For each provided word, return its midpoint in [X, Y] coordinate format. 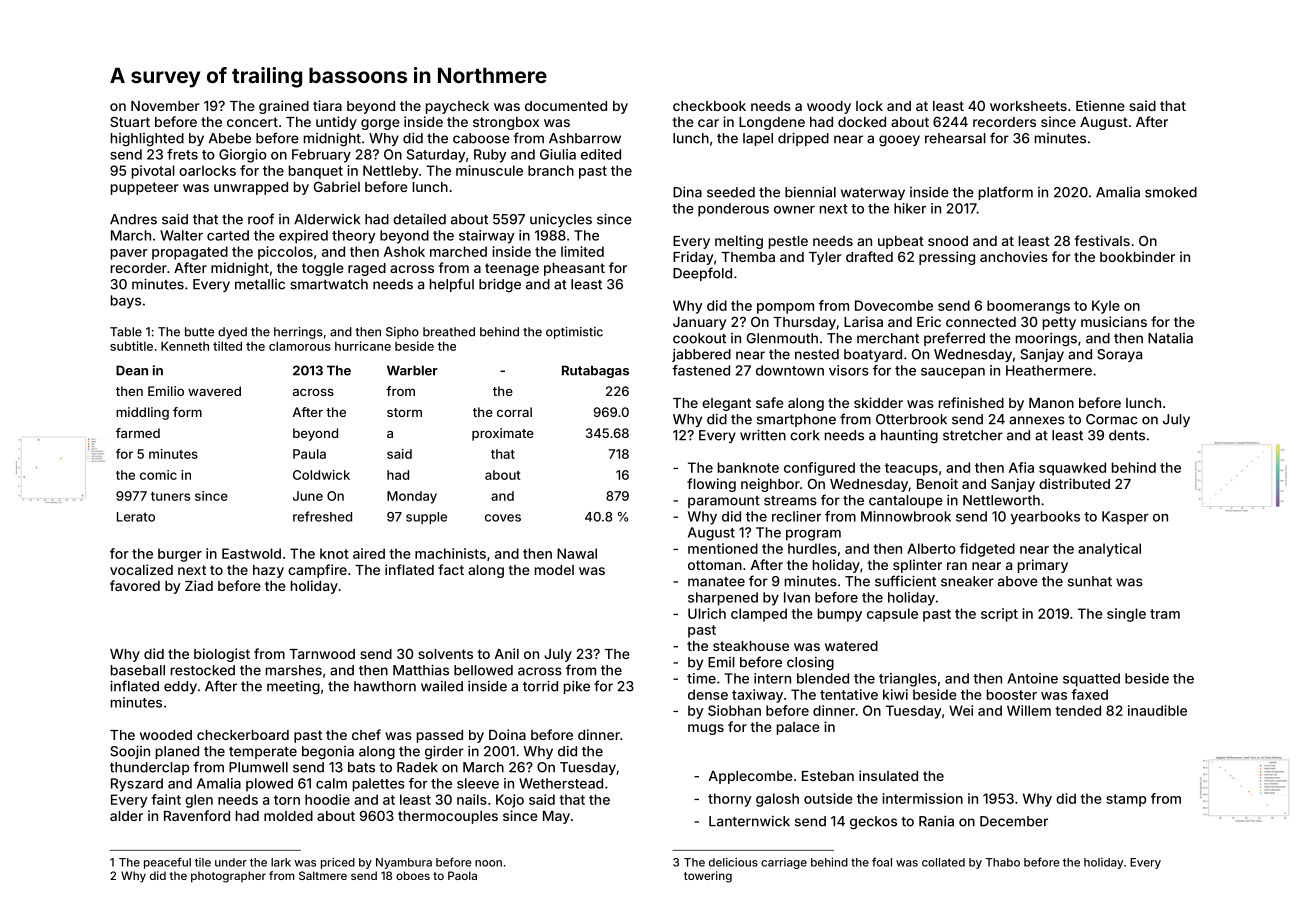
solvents [445, 654]
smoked [1171, 192]
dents [1127, 435]
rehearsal [955, 138]
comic [158, 475]
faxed [1089, 694]
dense [708, 694]
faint [166, 799]
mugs [706, 729]
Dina [687, 192]
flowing [711, 485]
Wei [961, 710]
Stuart [130, 121]
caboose [481, 138]
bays [126, 302]
